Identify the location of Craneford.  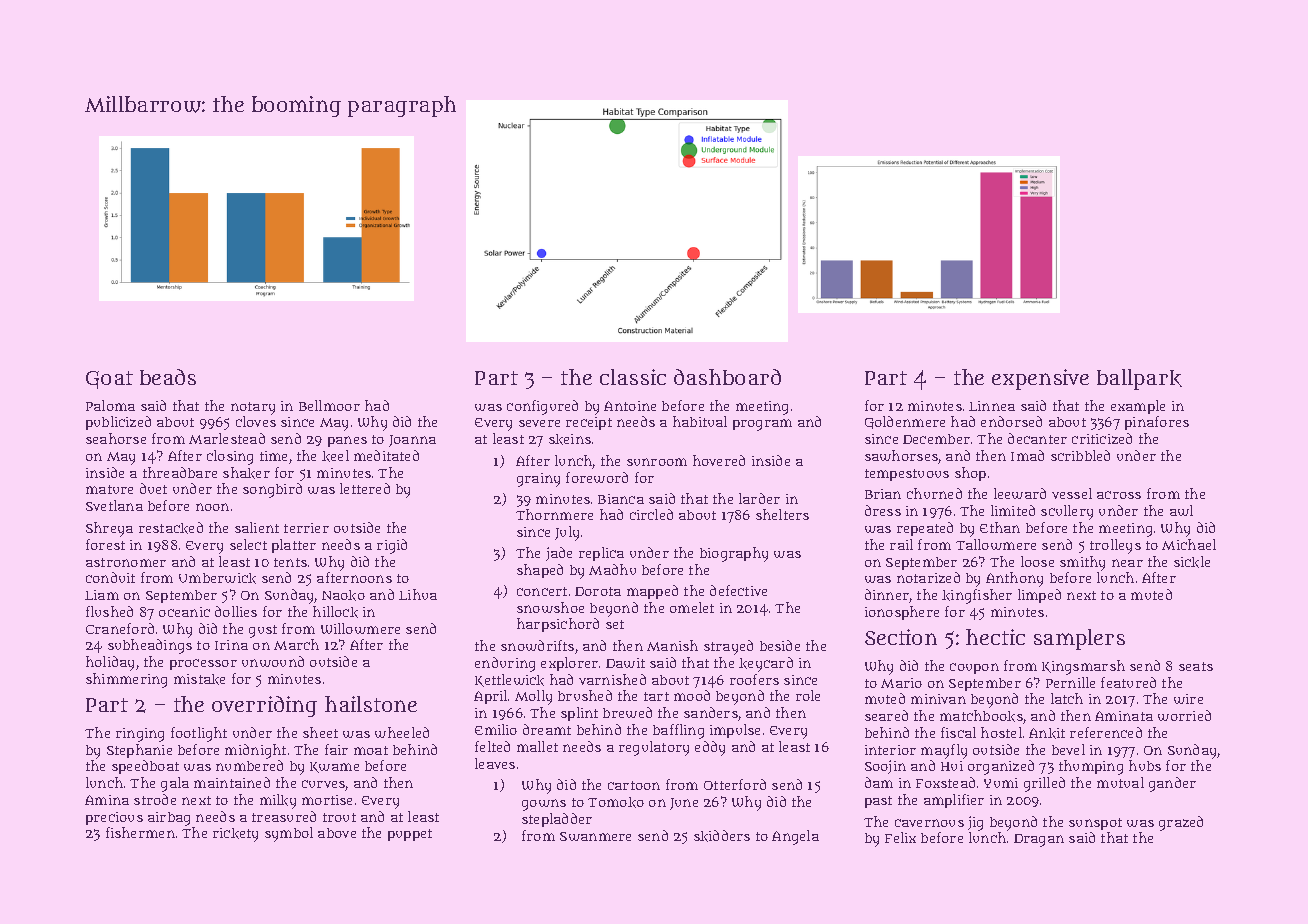
(120, 628).
